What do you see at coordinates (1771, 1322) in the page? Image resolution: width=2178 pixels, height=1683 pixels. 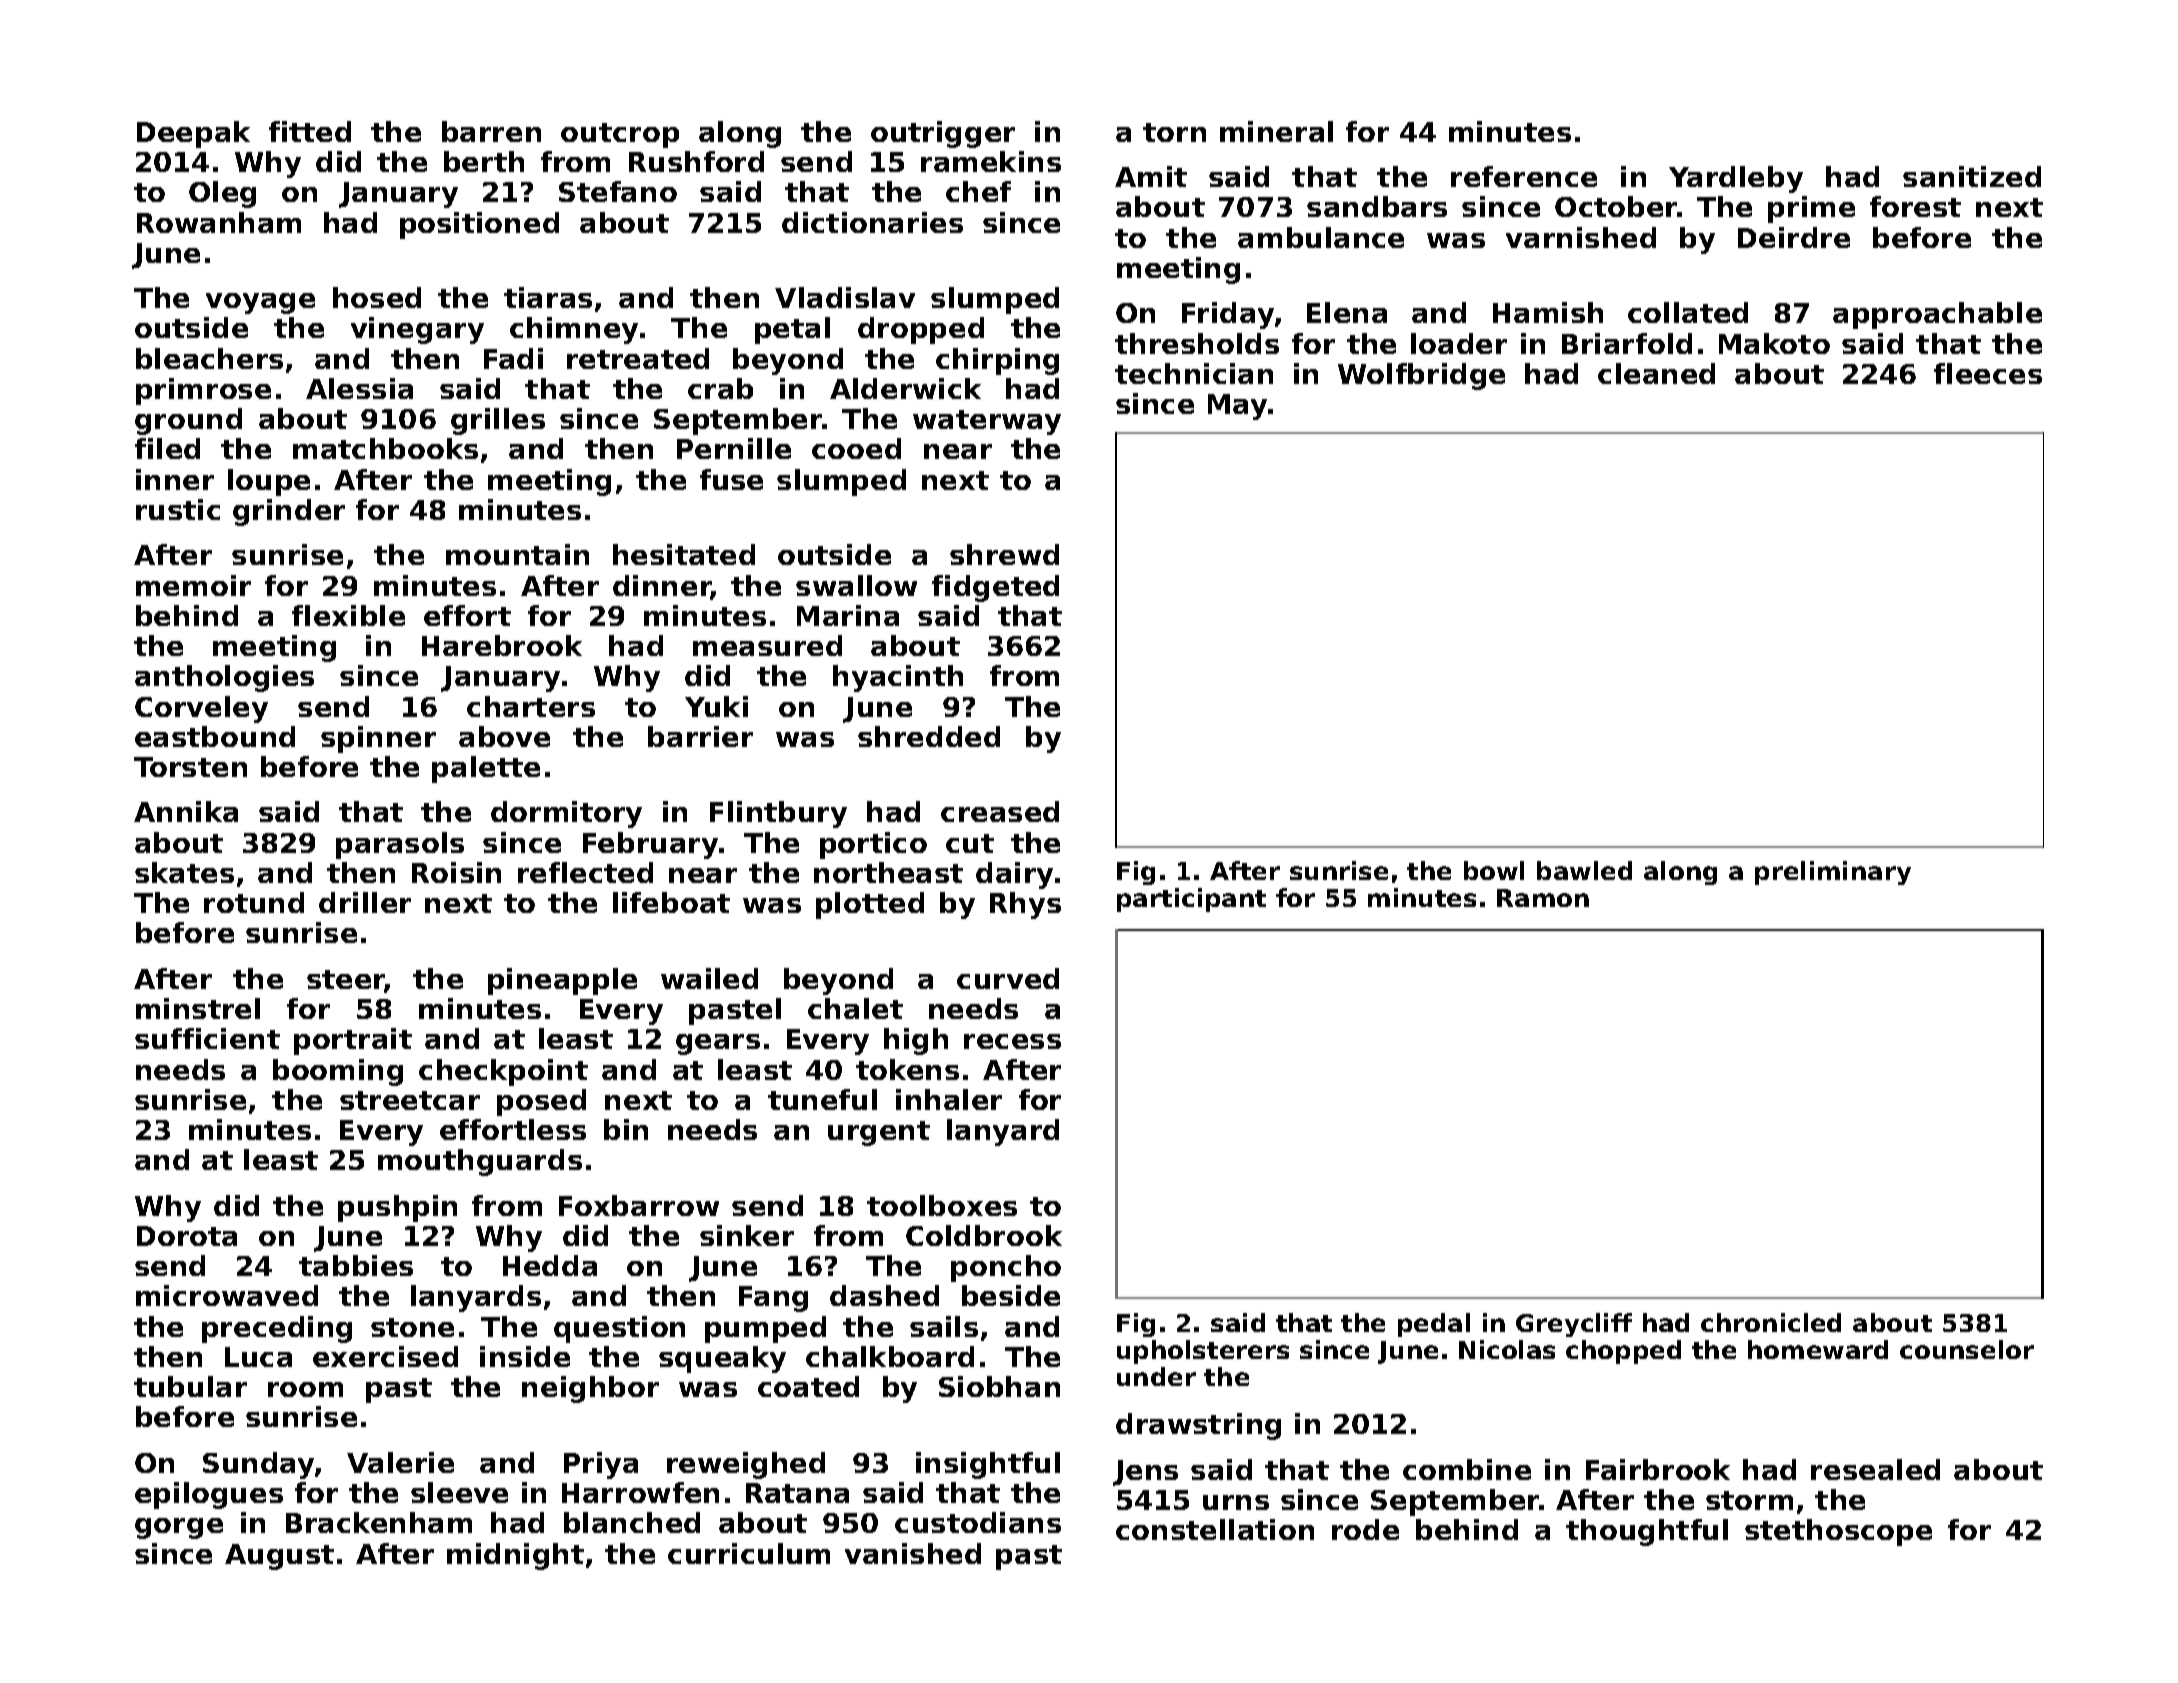 I see `chronicled` at bounding box center [1771, 1322].
